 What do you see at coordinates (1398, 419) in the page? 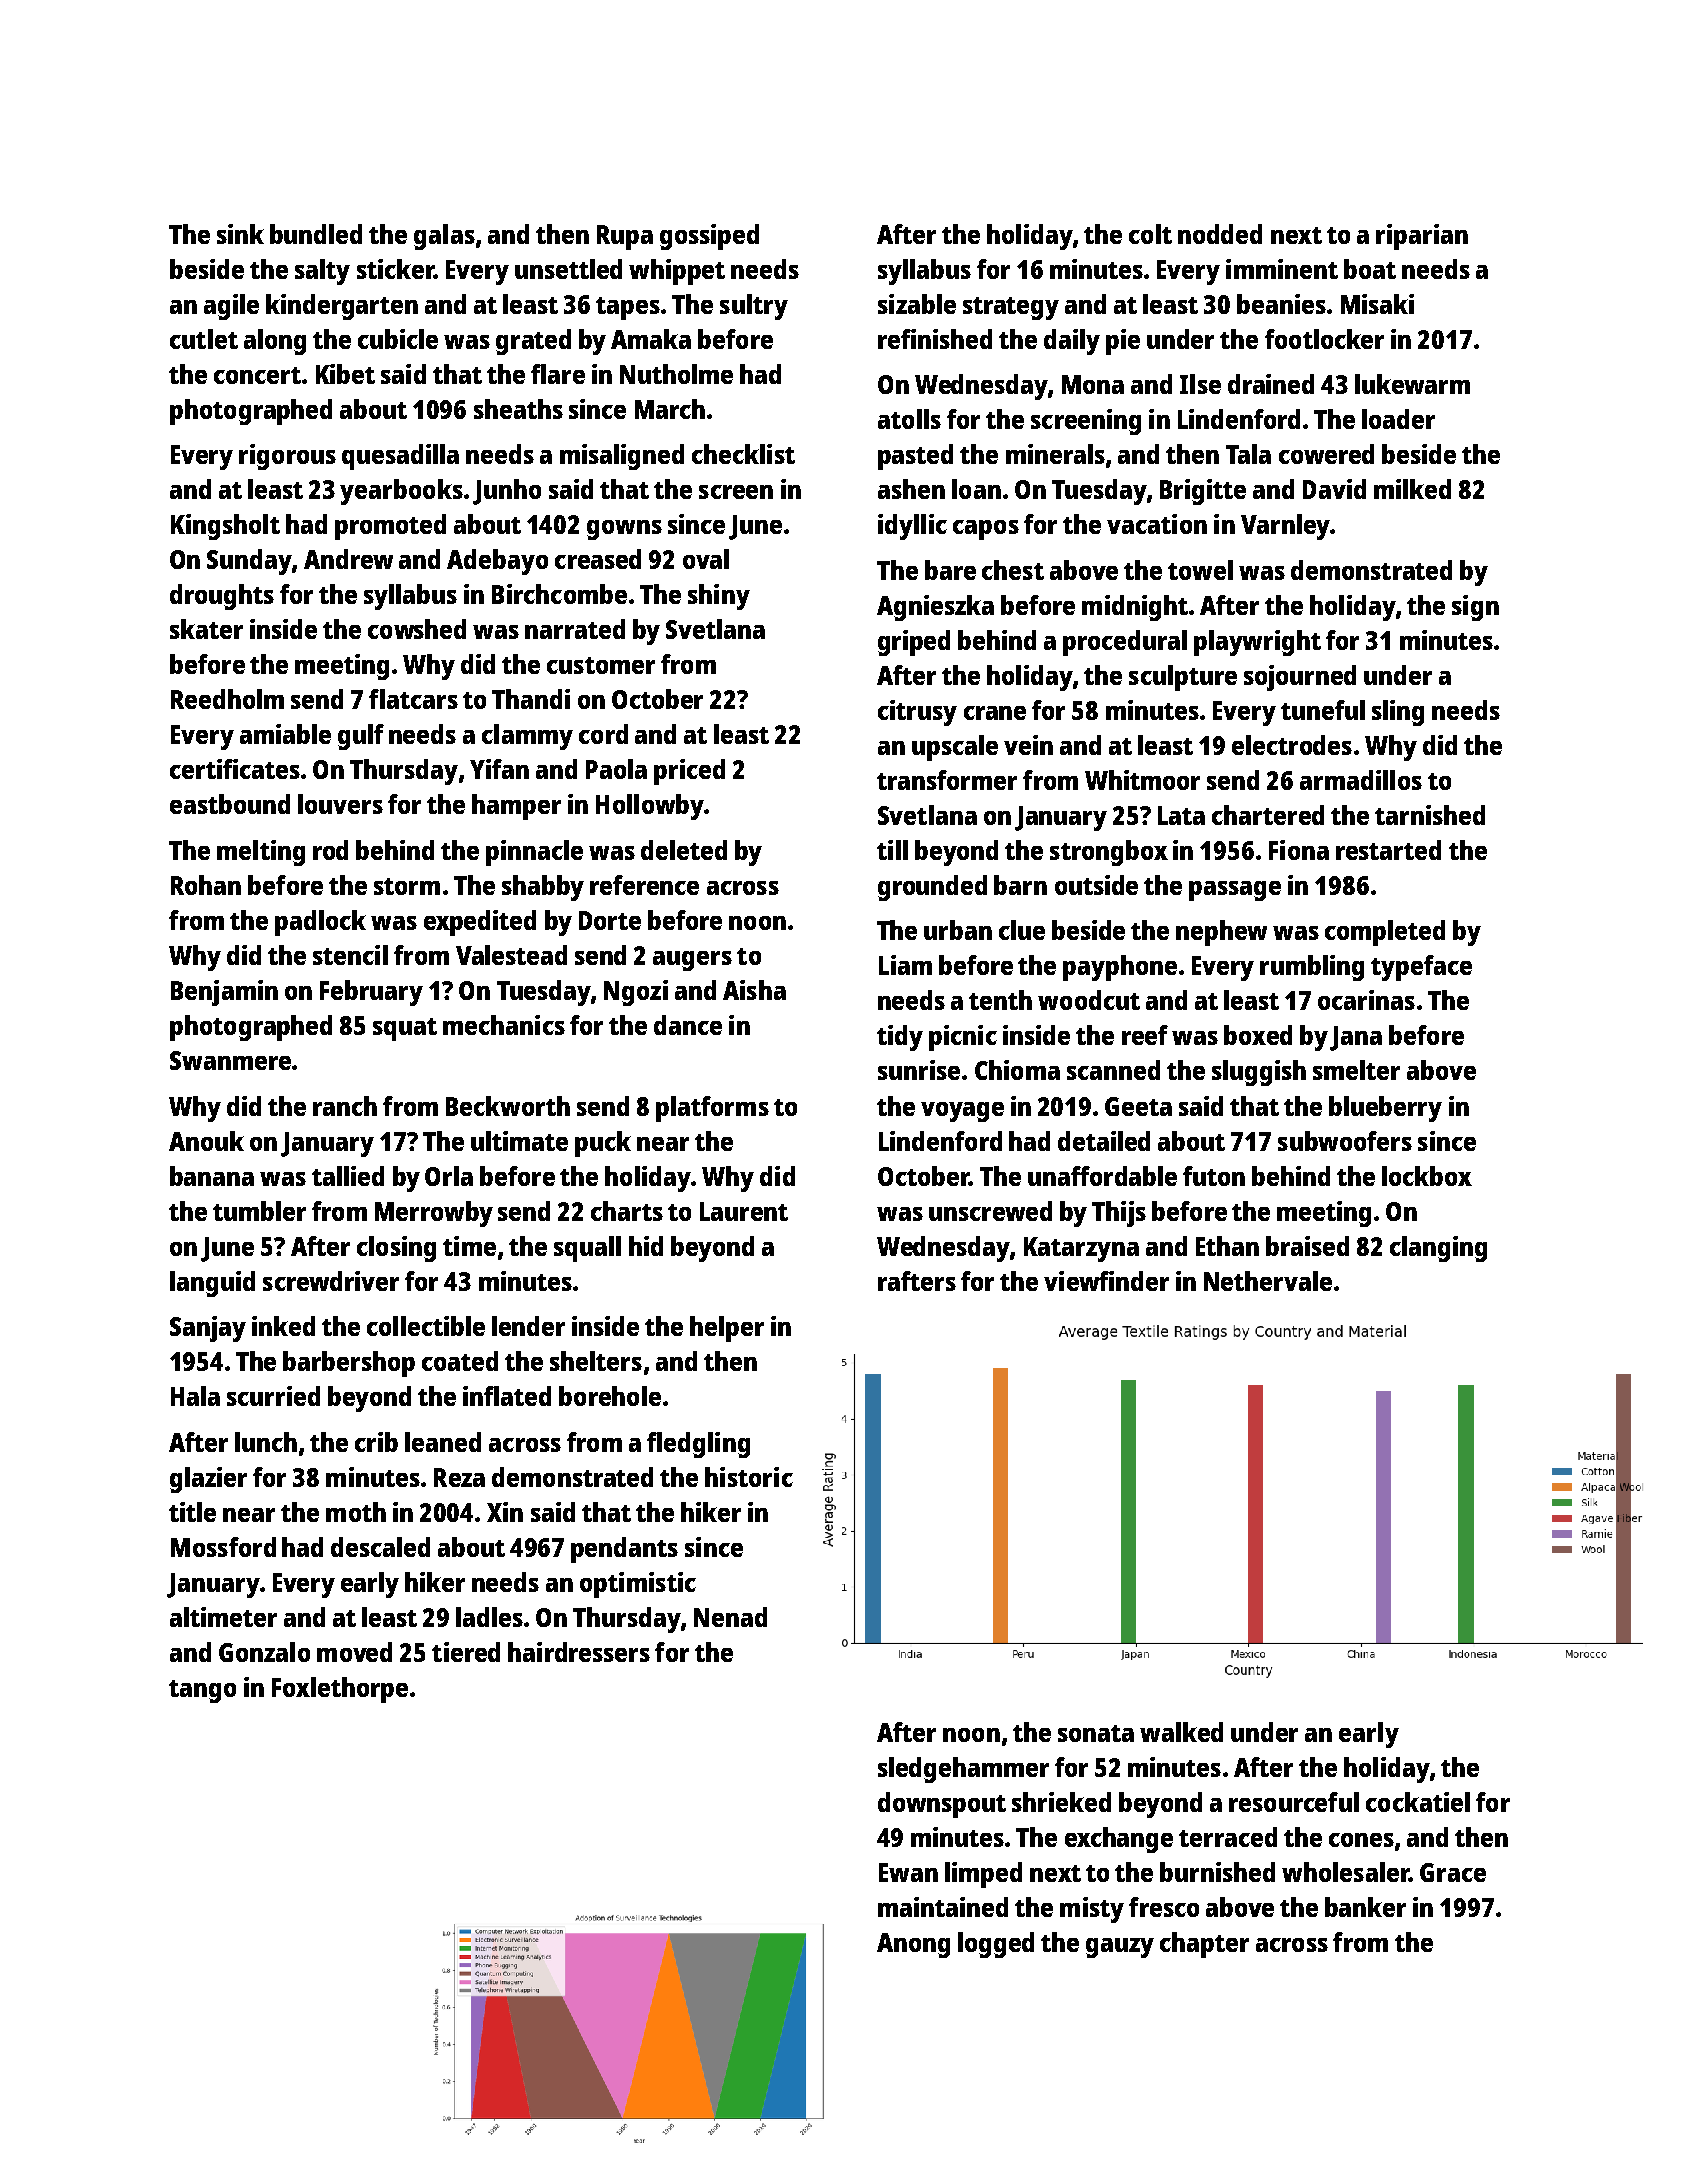
I see `loader` at bounding box center [1398, 419].
